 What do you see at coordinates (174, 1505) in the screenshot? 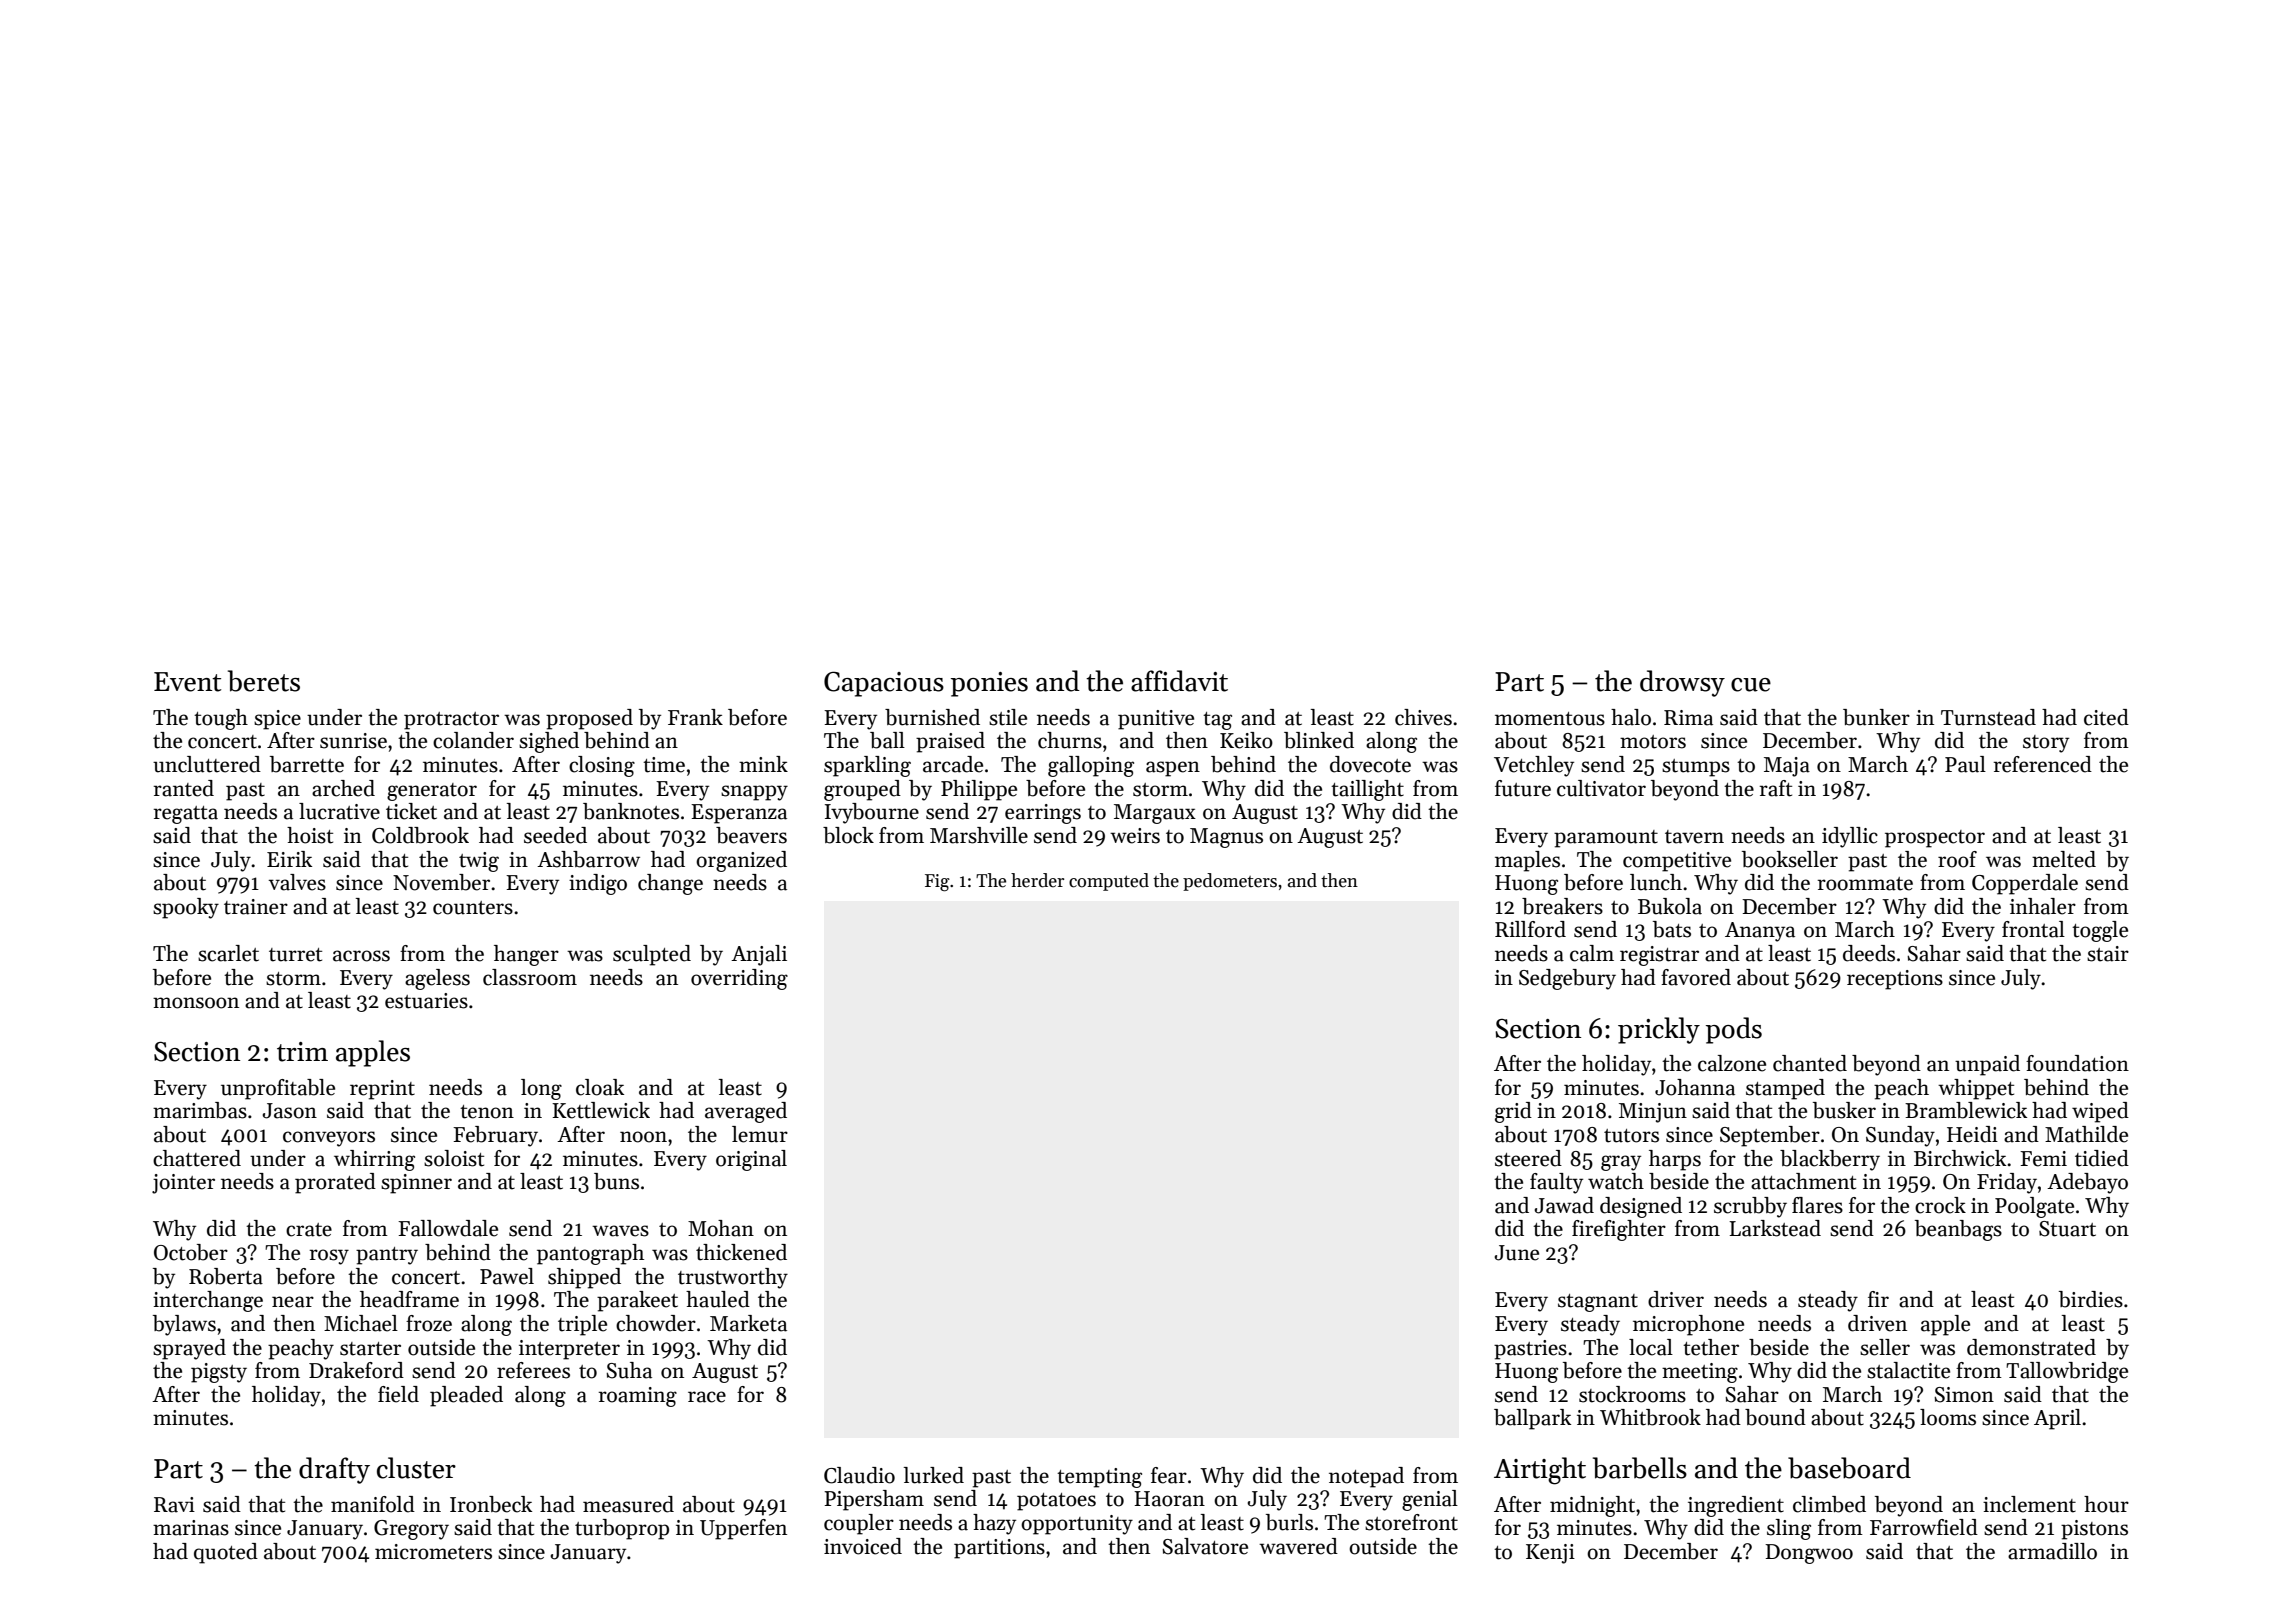
I see `Ravi` at bounding box center [174, 1505].
